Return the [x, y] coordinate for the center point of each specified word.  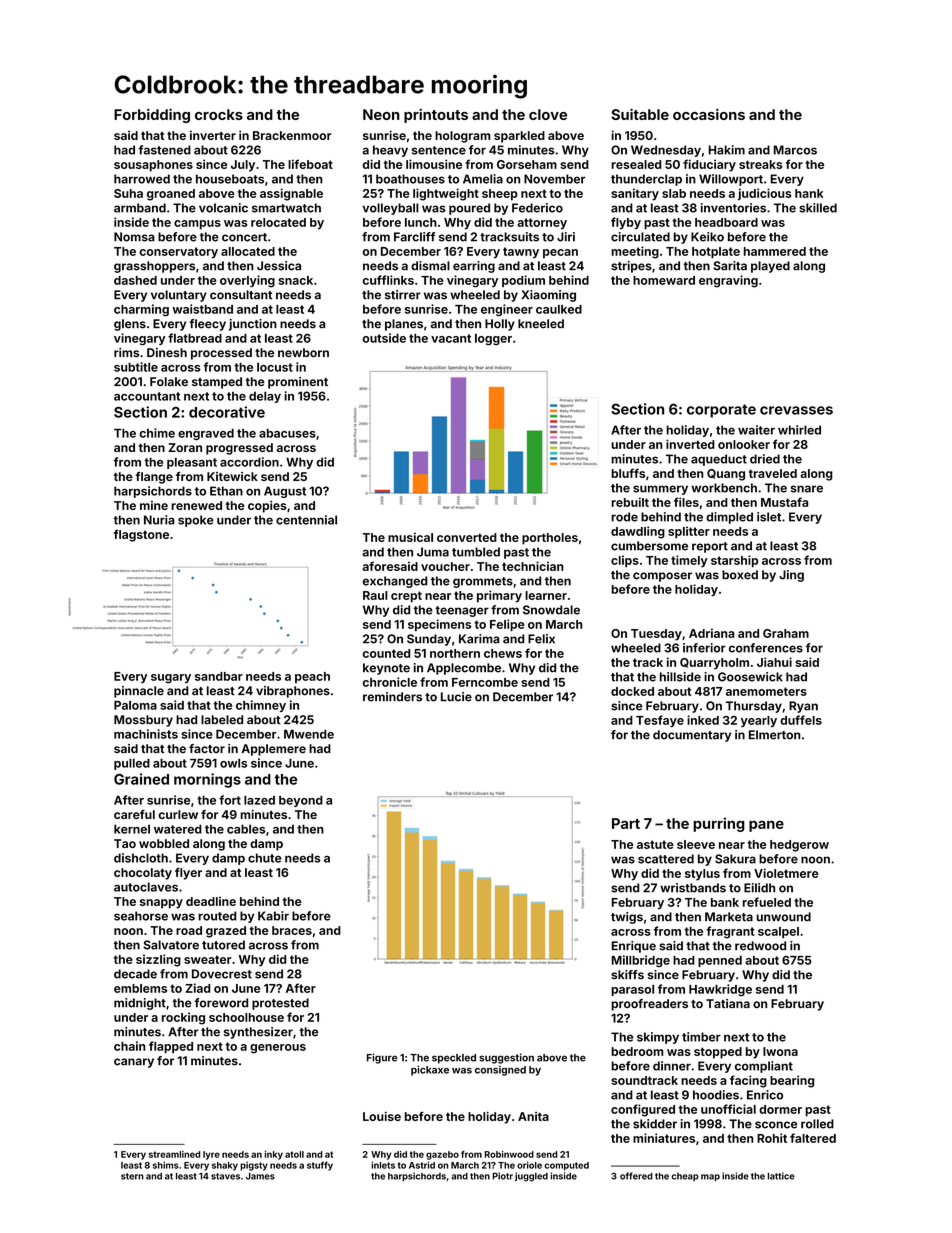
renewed [196, 505]
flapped [171, 1047]
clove [548, 114]
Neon [381, 114]
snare [807, 489]
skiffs [627, 975]
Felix [541, 639]
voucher [445, 566]
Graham [786, 633]
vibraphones [293, 692]
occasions [709, 114]
